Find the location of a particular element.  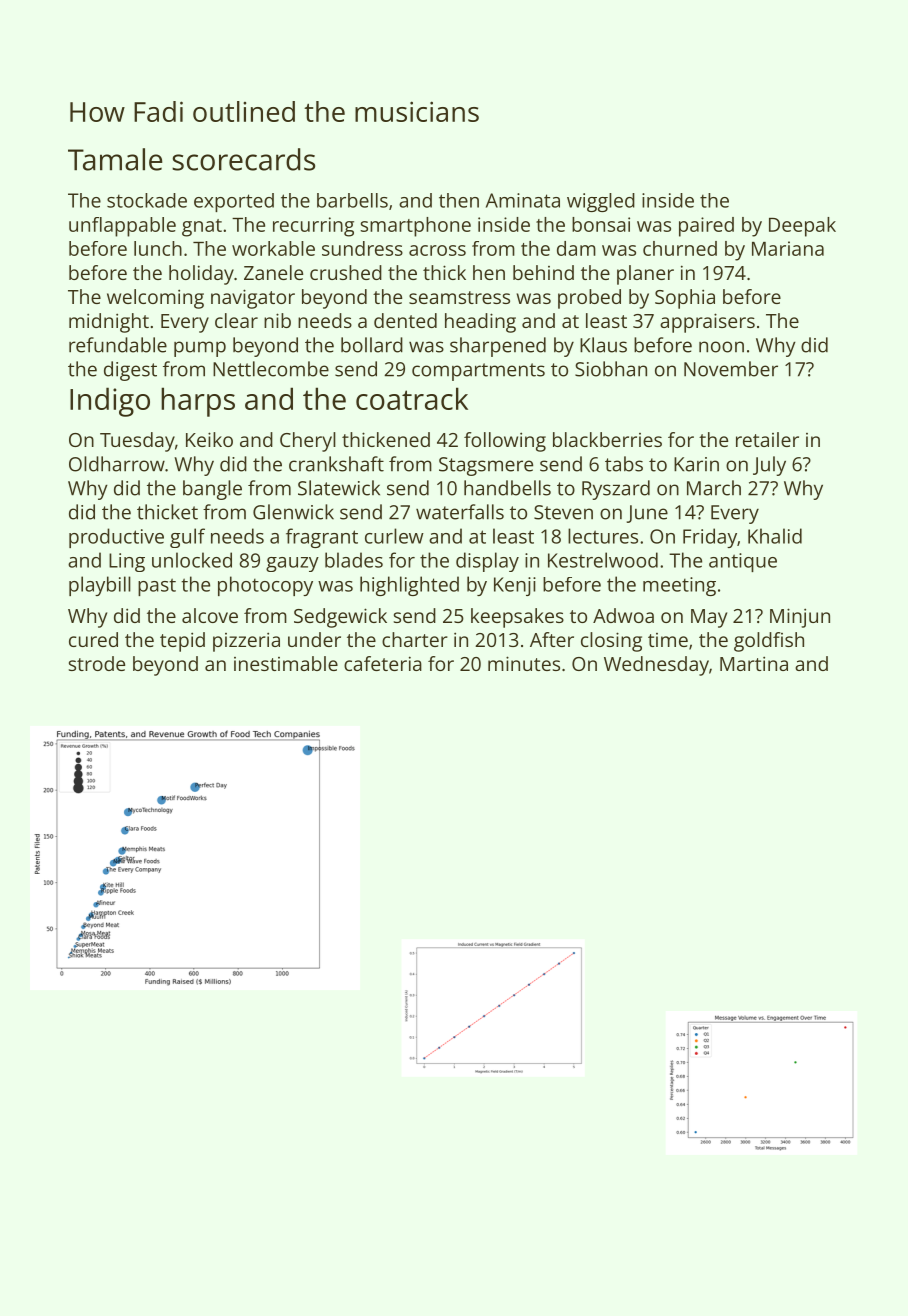

workable is located at coordinates (273, 248).
